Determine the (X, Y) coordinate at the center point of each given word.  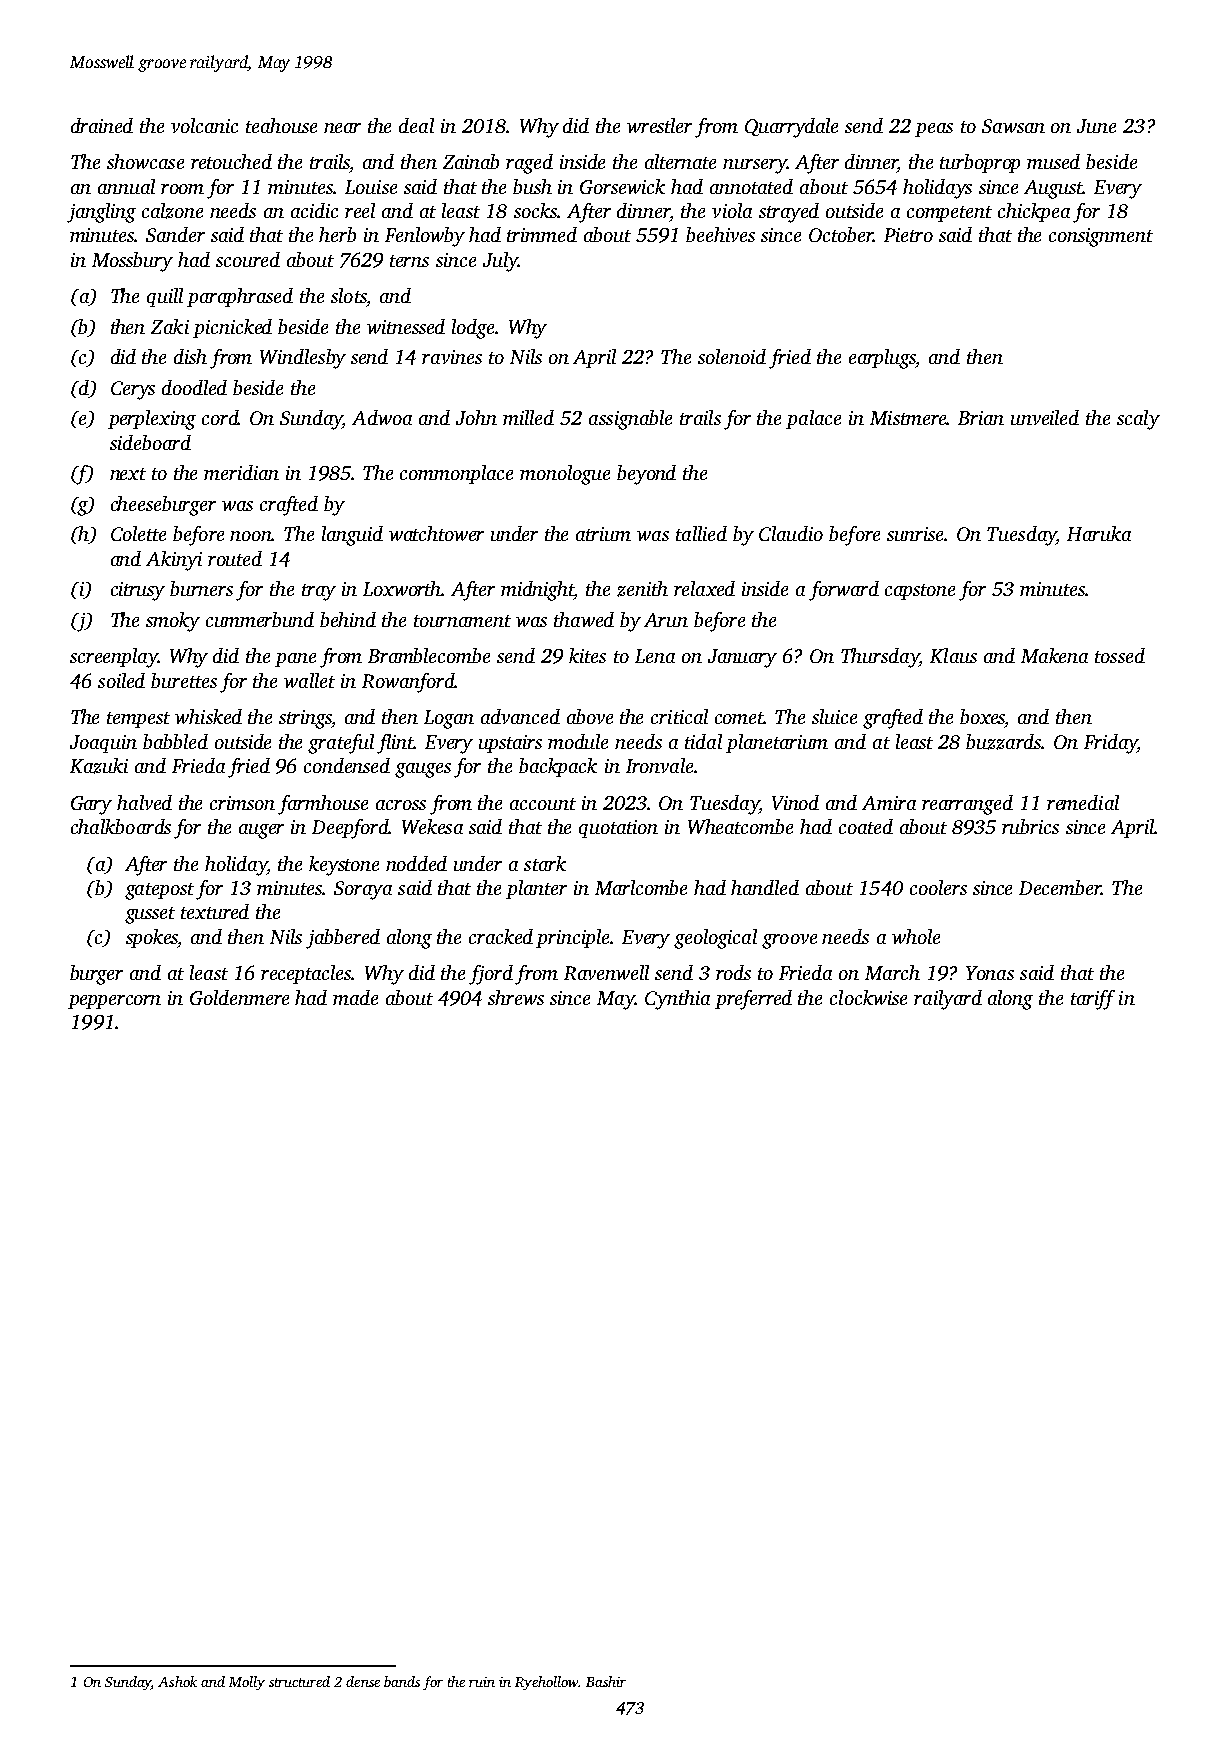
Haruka (1099, 533)
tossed (1120, 655)
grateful (341, 744)
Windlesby (303, 359)
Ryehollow (546, 1683)
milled (528, 417)
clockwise (868, 997)
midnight (538, 591)
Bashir (606, 1681)
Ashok (177, 1681)
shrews (516, 997)
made (355, 997)
